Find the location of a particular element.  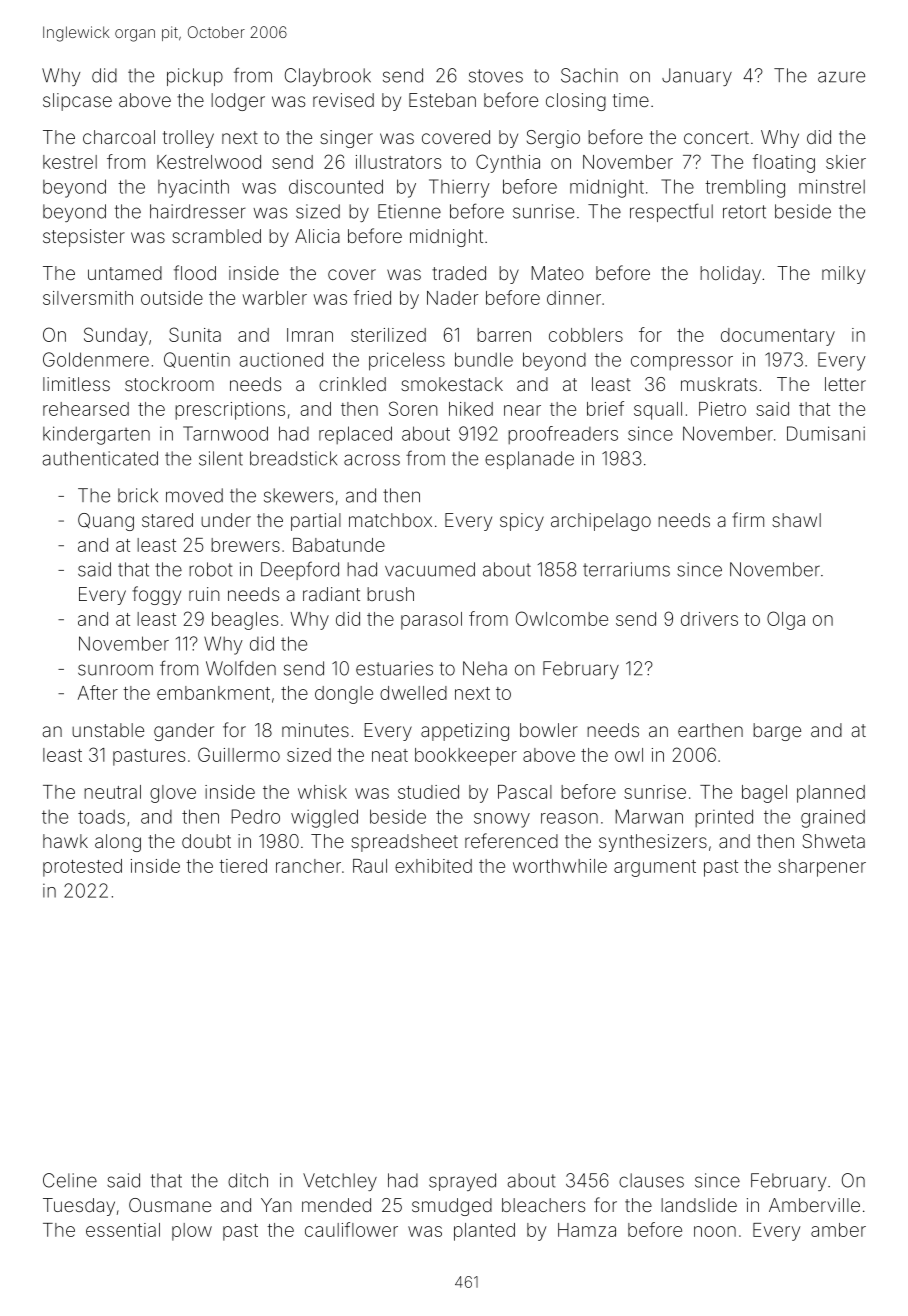

Olga is located at coordinates (786, 620).
